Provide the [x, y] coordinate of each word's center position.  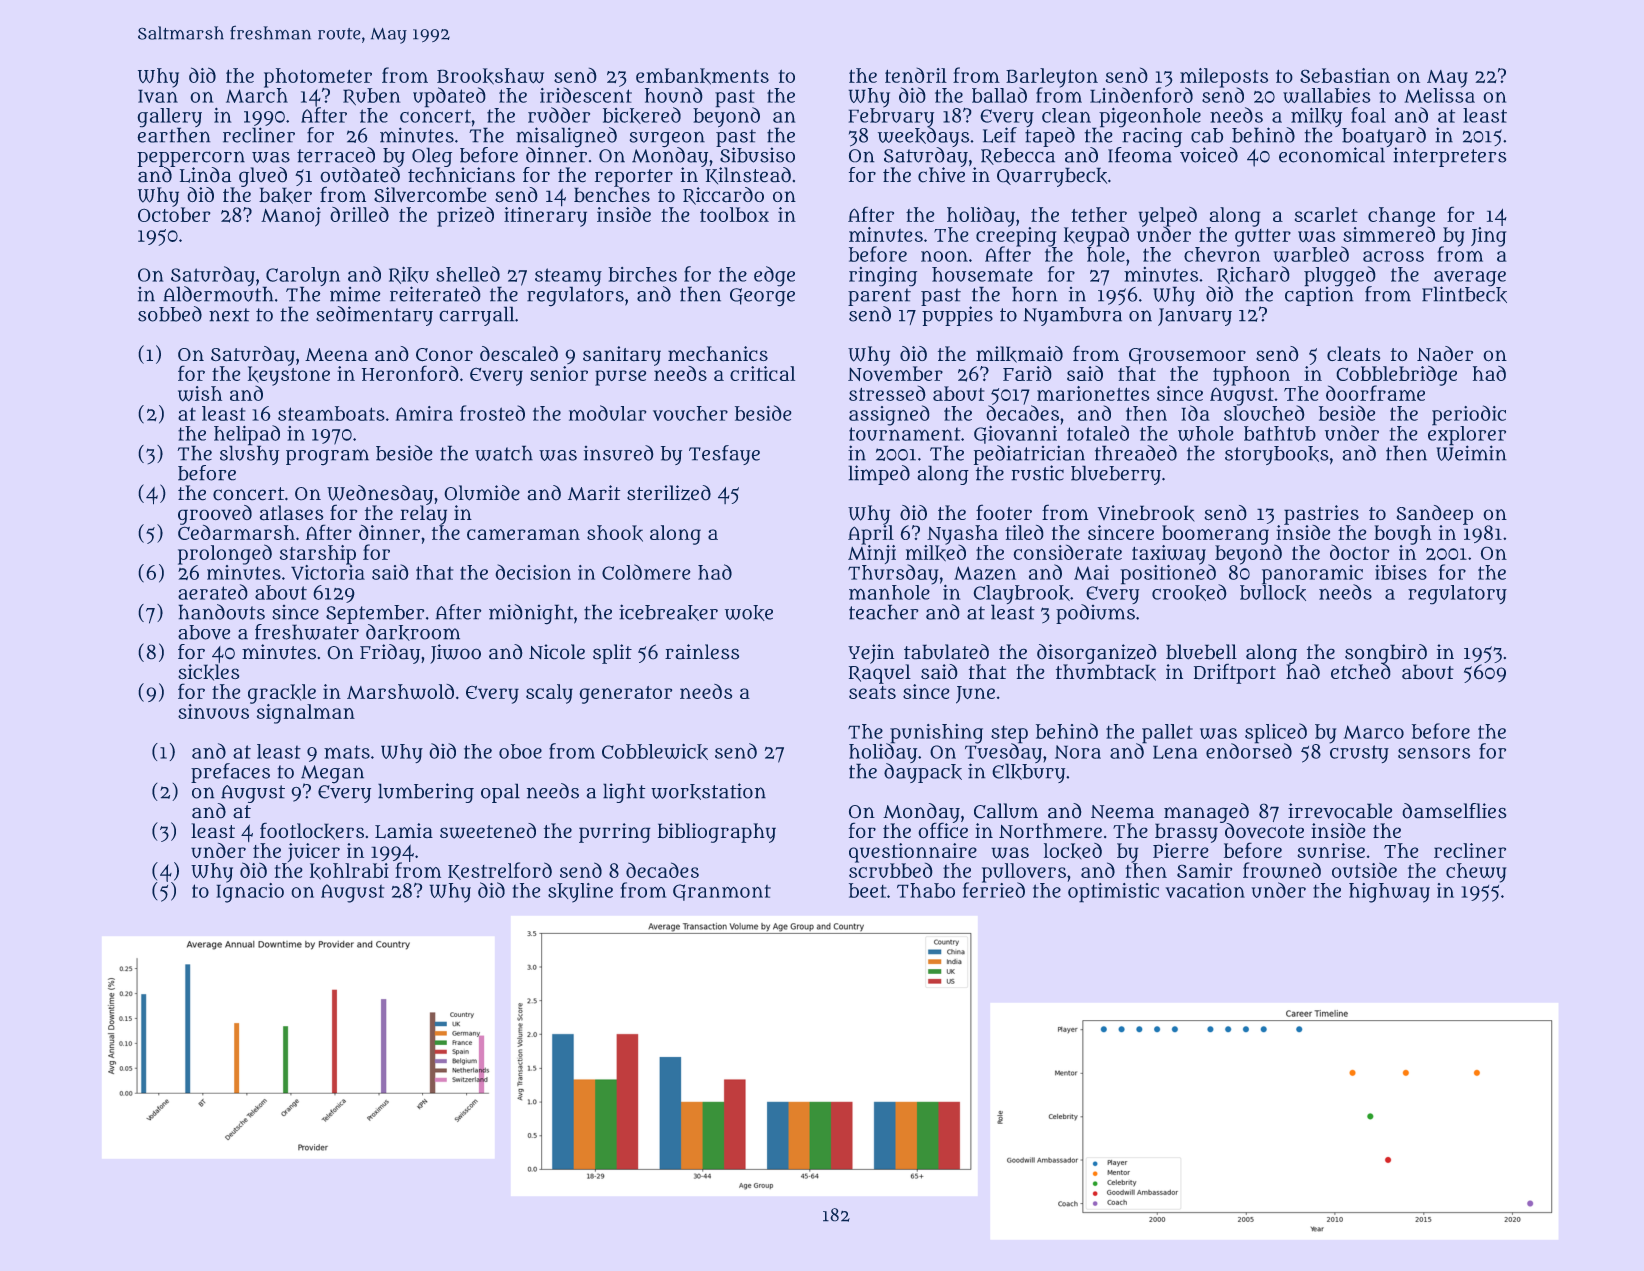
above [204, 632]
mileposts [1224, 77]
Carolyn [302, 277]
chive [941, 175]
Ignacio [250, 893]
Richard [1253, 275]
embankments [702, 76]
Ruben [372, 97]
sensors [1434, 753]
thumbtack [1106, 672]
